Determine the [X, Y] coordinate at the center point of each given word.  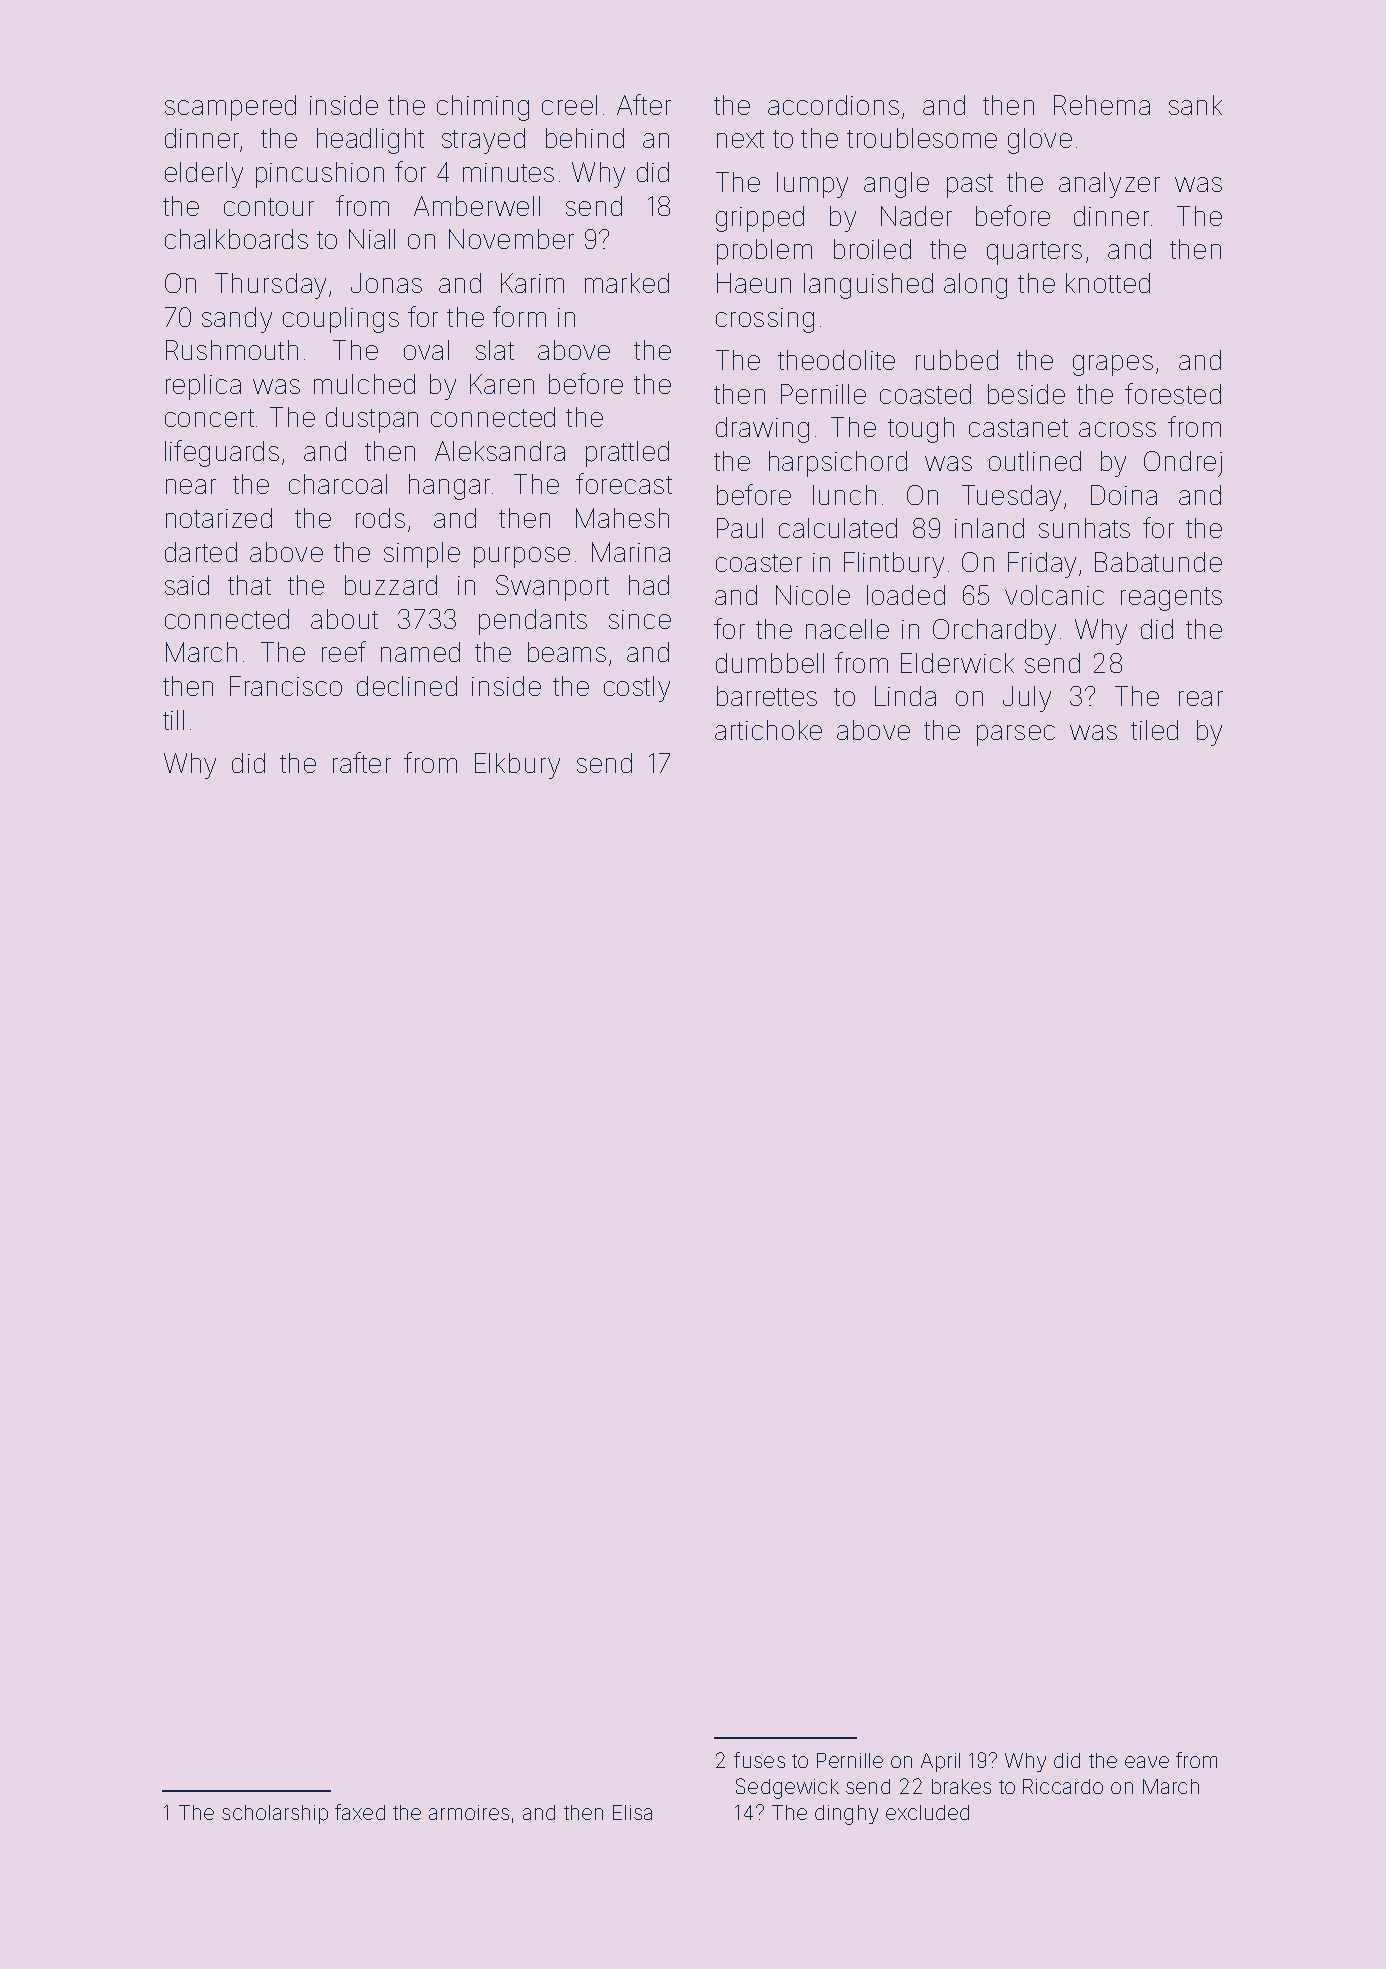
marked [627, 283]
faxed [360, 1812]
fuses [759, 1760]
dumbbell [770, 663]
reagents [1171, 599]
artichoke [768, 730]
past [970, 186]
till [173, 720]
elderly [204, 175]
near [191, 486]
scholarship [275, 1814]
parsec [1016, 735]
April [940, 1762]
